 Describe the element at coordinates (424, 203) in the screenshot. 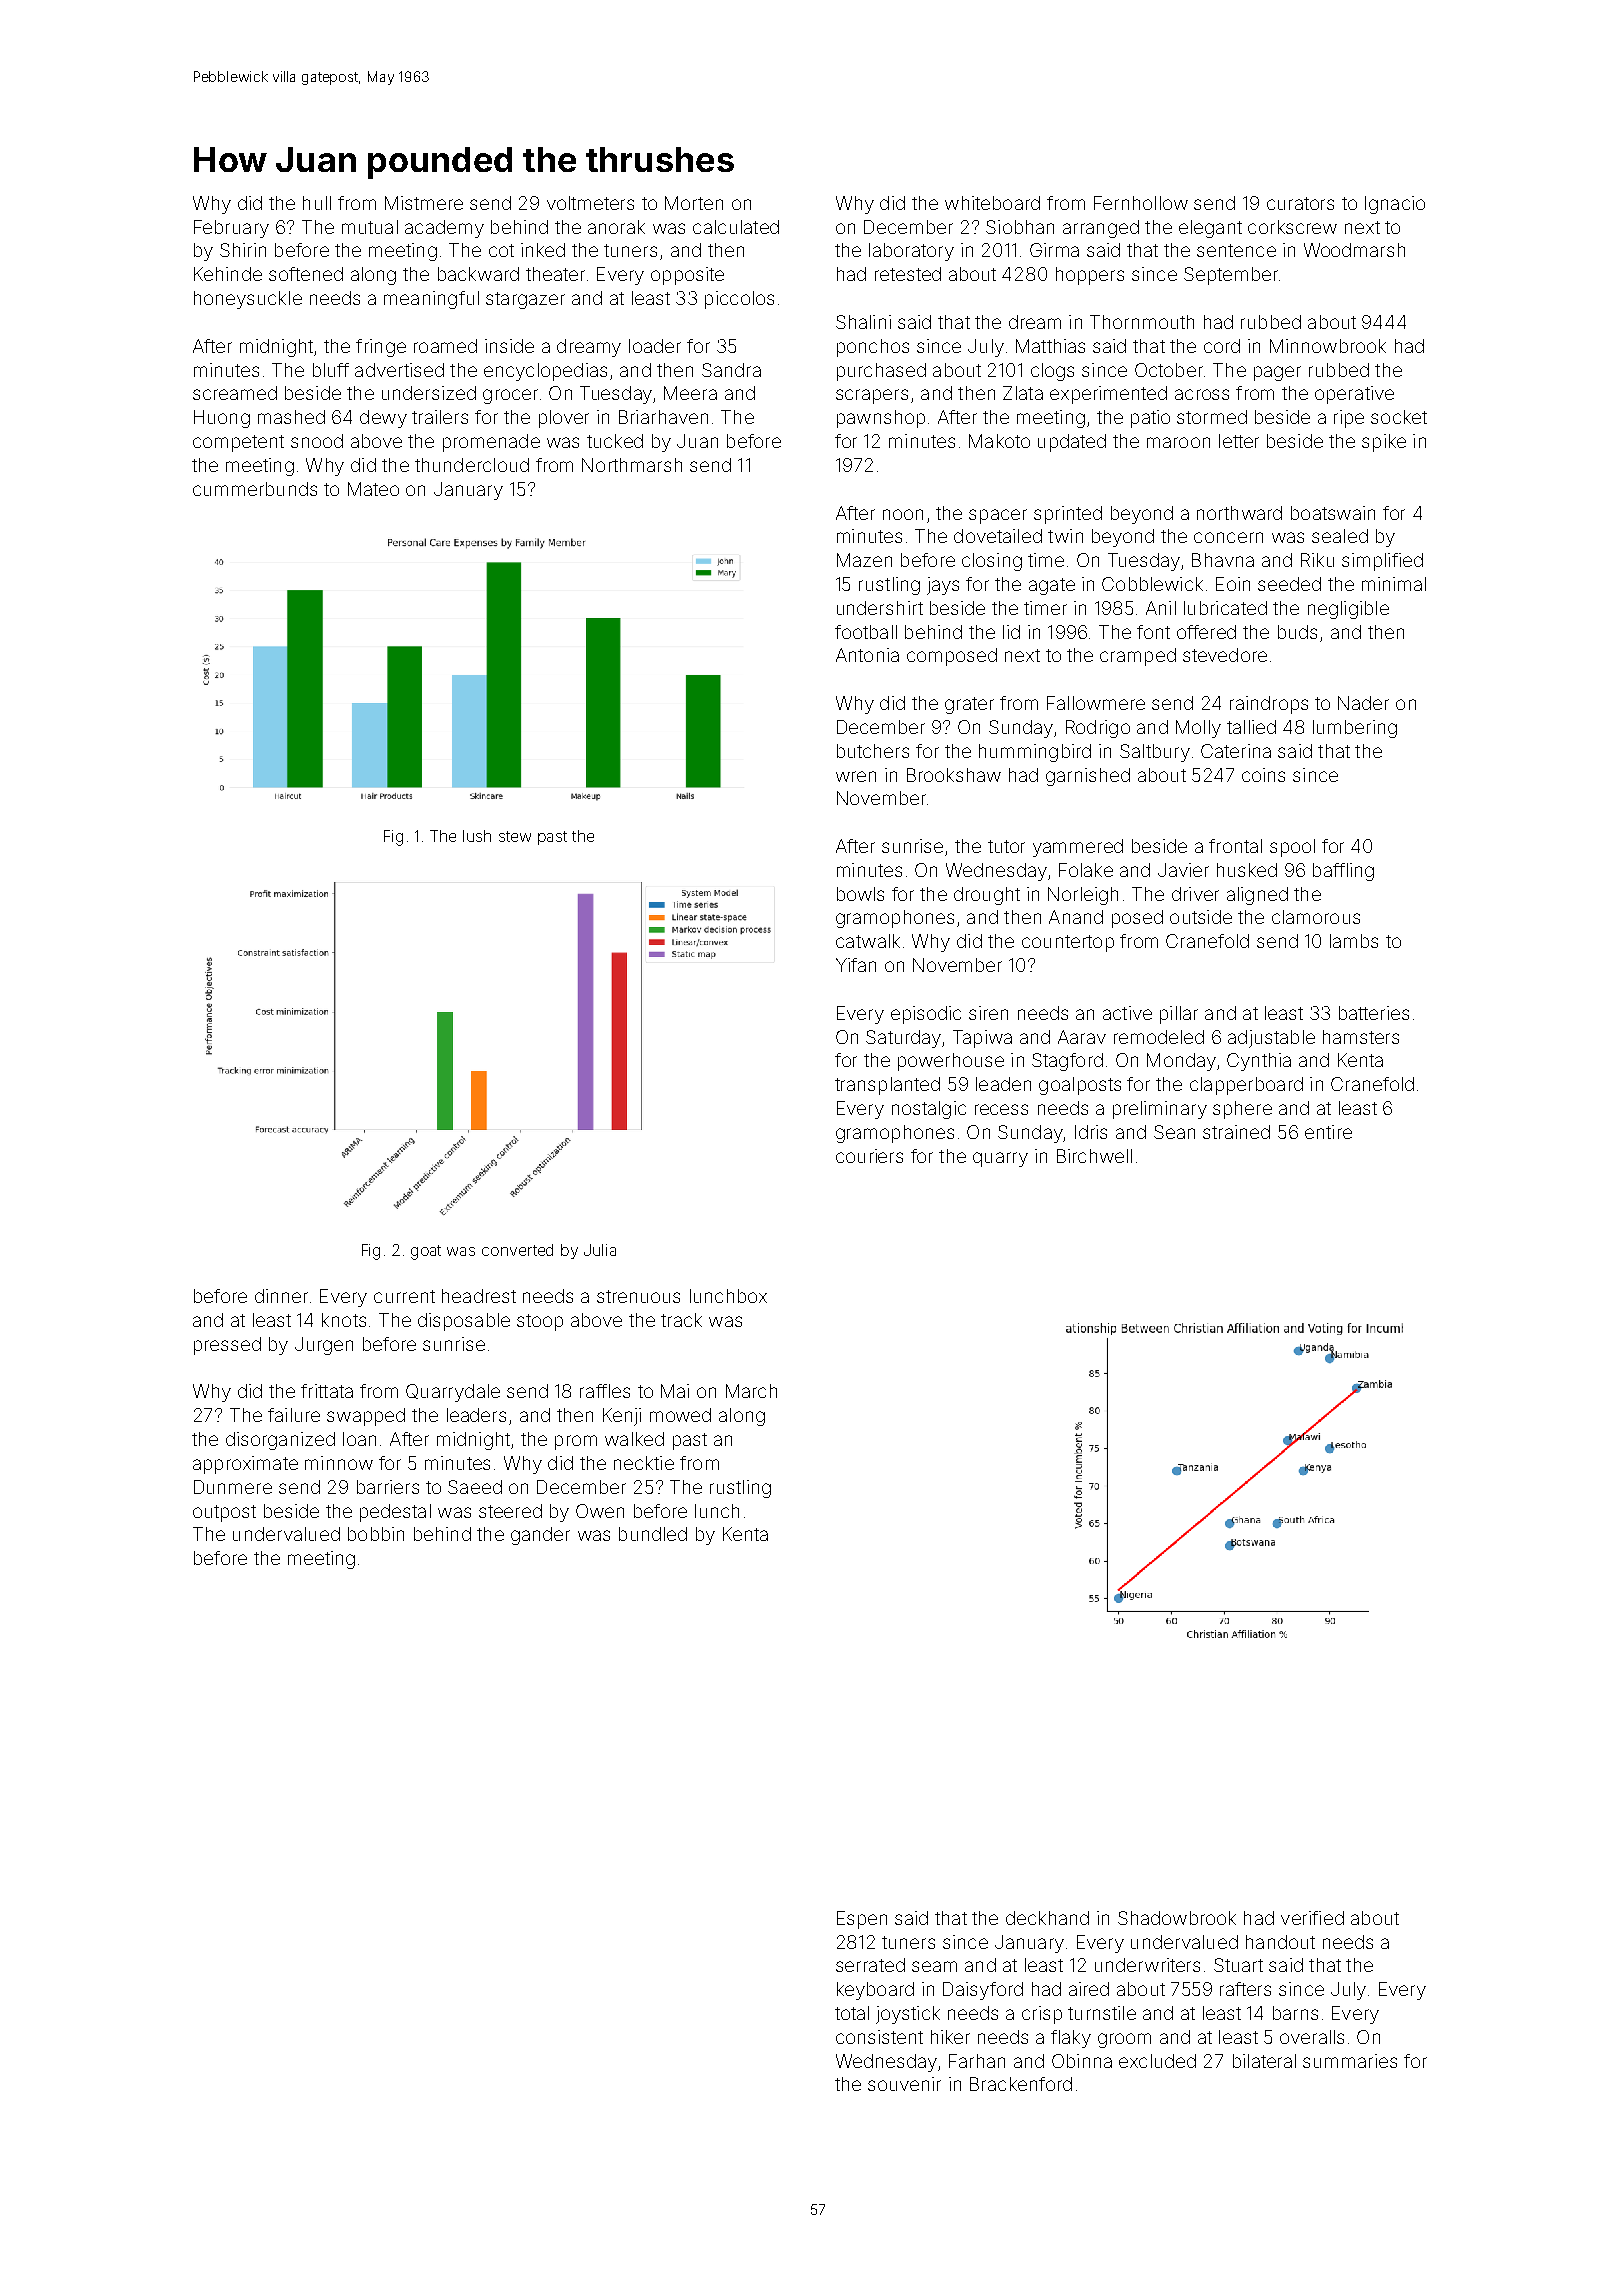

I see `Mistmere` at that location.
